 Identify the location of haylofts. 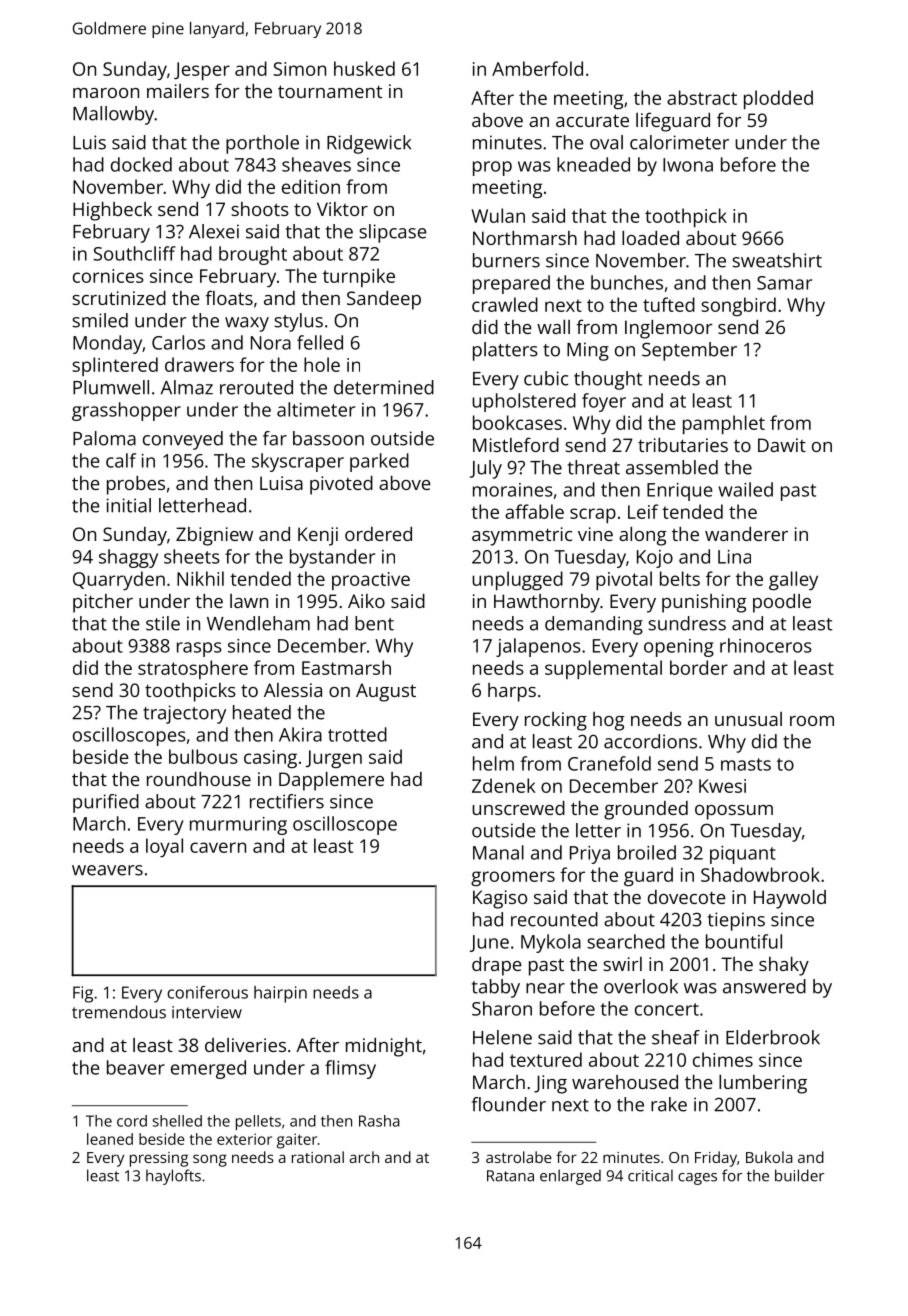
(173, 1177).
